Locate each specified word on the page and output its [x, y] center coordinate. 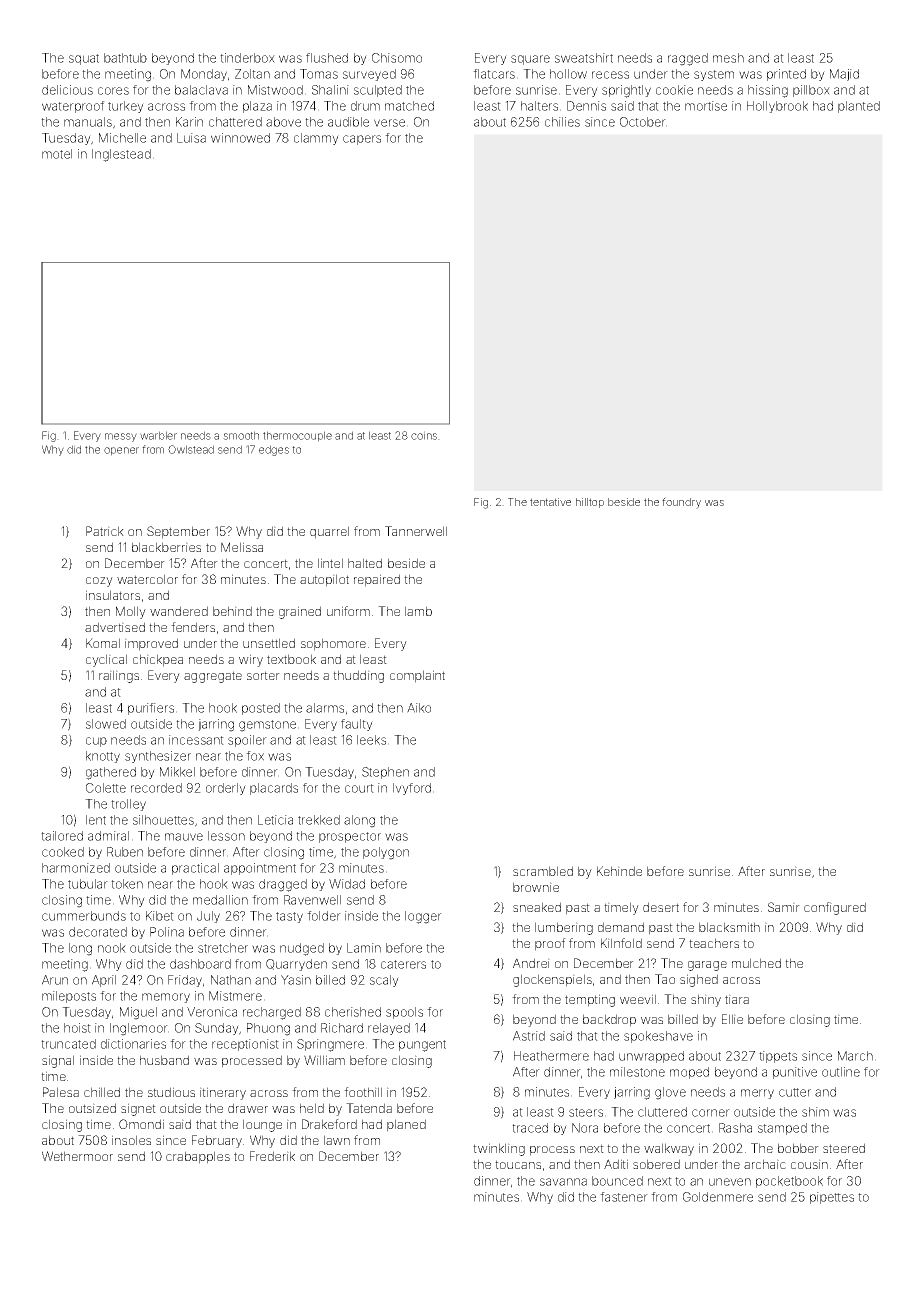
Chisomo [397, 58]
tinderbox [247, 58]
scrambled [543, 871]
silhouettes [163, 820]
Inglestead [121, 155]
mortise [706, 106]
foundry [681, 503]
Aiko [419, 708]
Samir [784, 907]
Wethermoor [77, 1156]
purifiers [151, 709]
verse [389, 123]
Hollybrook [777, 107]
